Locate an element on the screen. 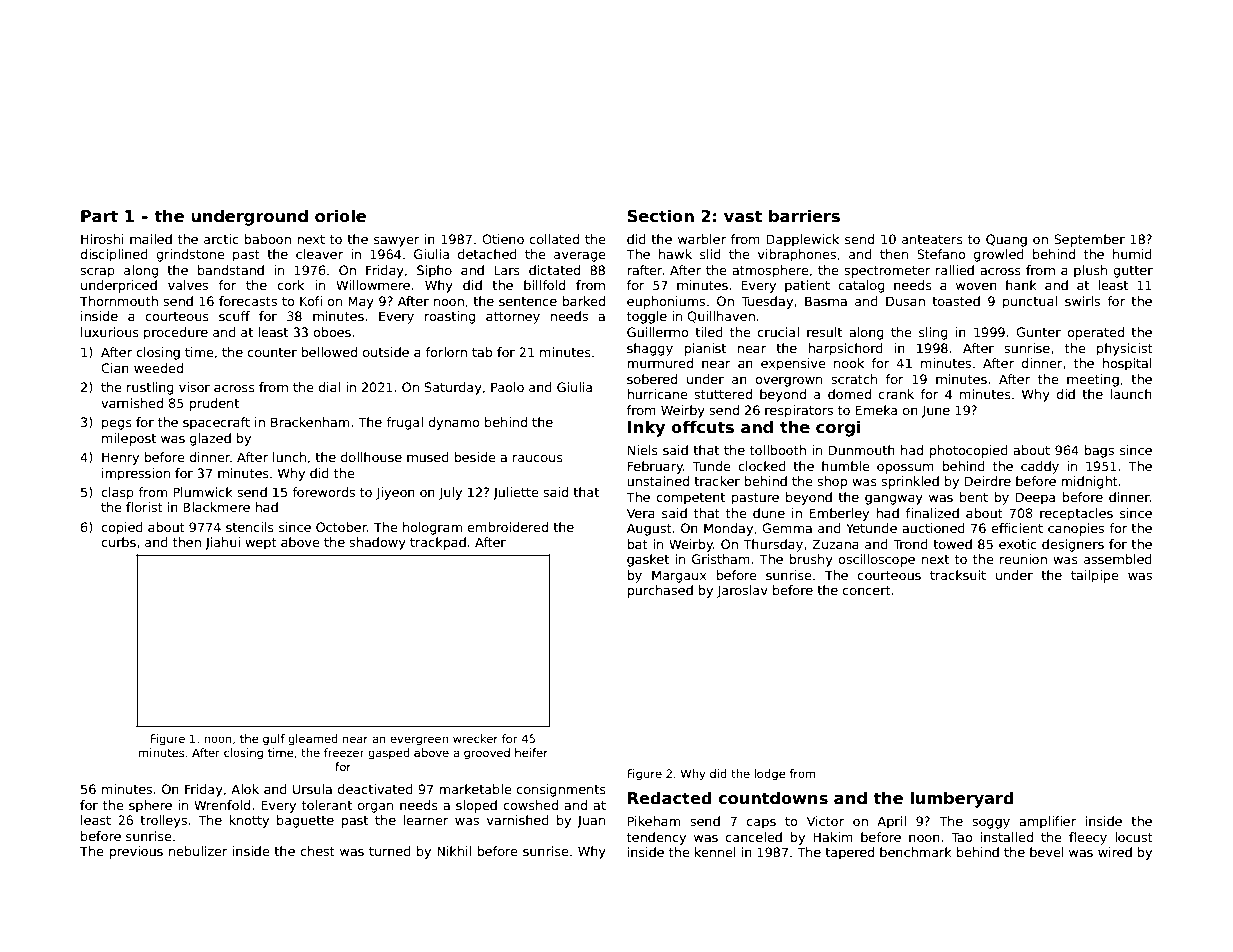  Henry is located at coordinates (120, 458).
